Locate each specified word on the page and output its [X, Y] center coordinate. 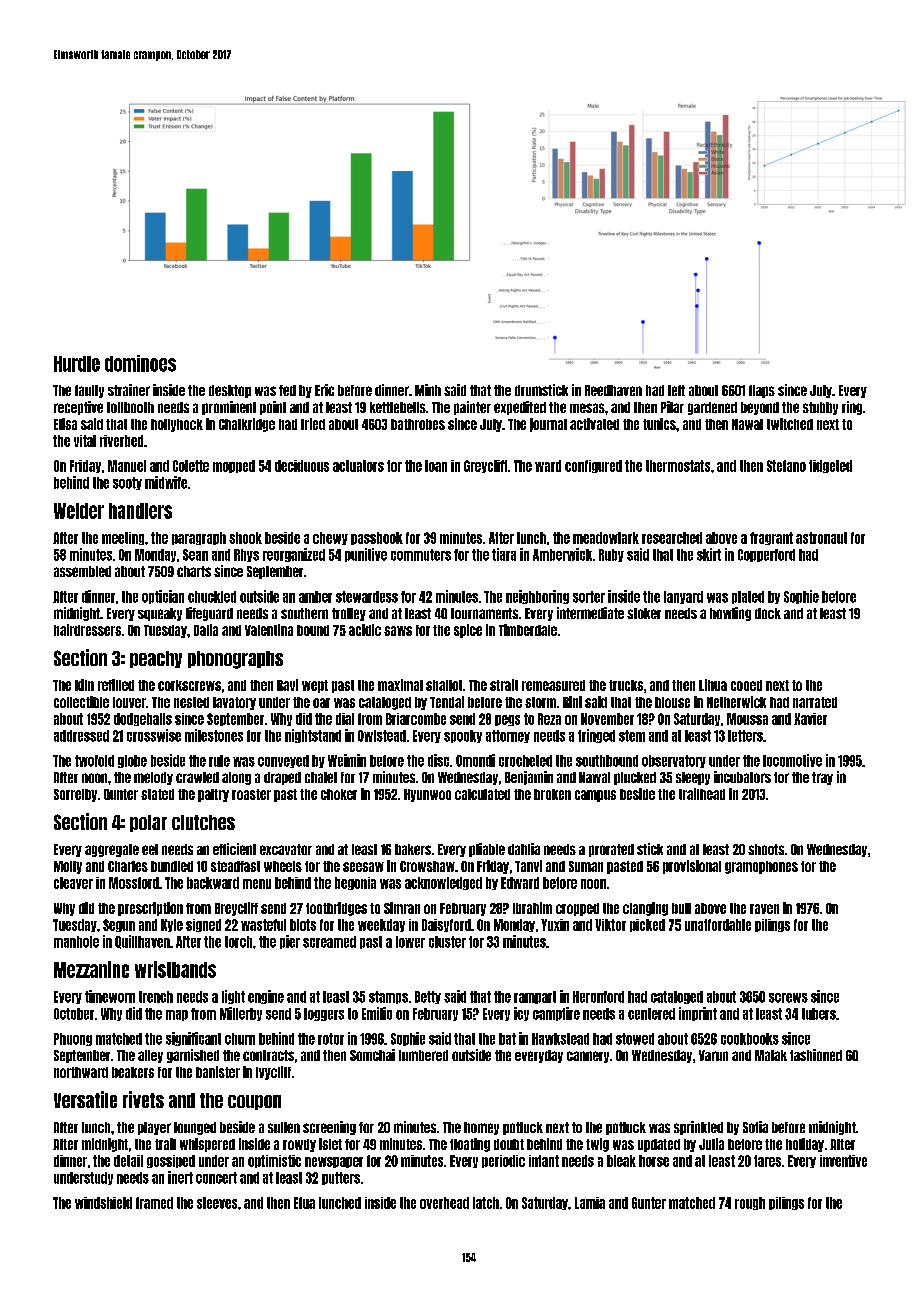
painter [472, 408]
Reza [549, 719]
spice [468, 631]
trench [156, 997]
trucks [626, 685]
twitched [790, 424]
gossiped [171, 1161]
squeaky [160, 614]
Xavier [810, 719]
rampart [535, 997]
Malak [771, 1055]
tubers [819, 1014]
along [236, 778]
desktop [230, 391]
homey [481, 1128]
